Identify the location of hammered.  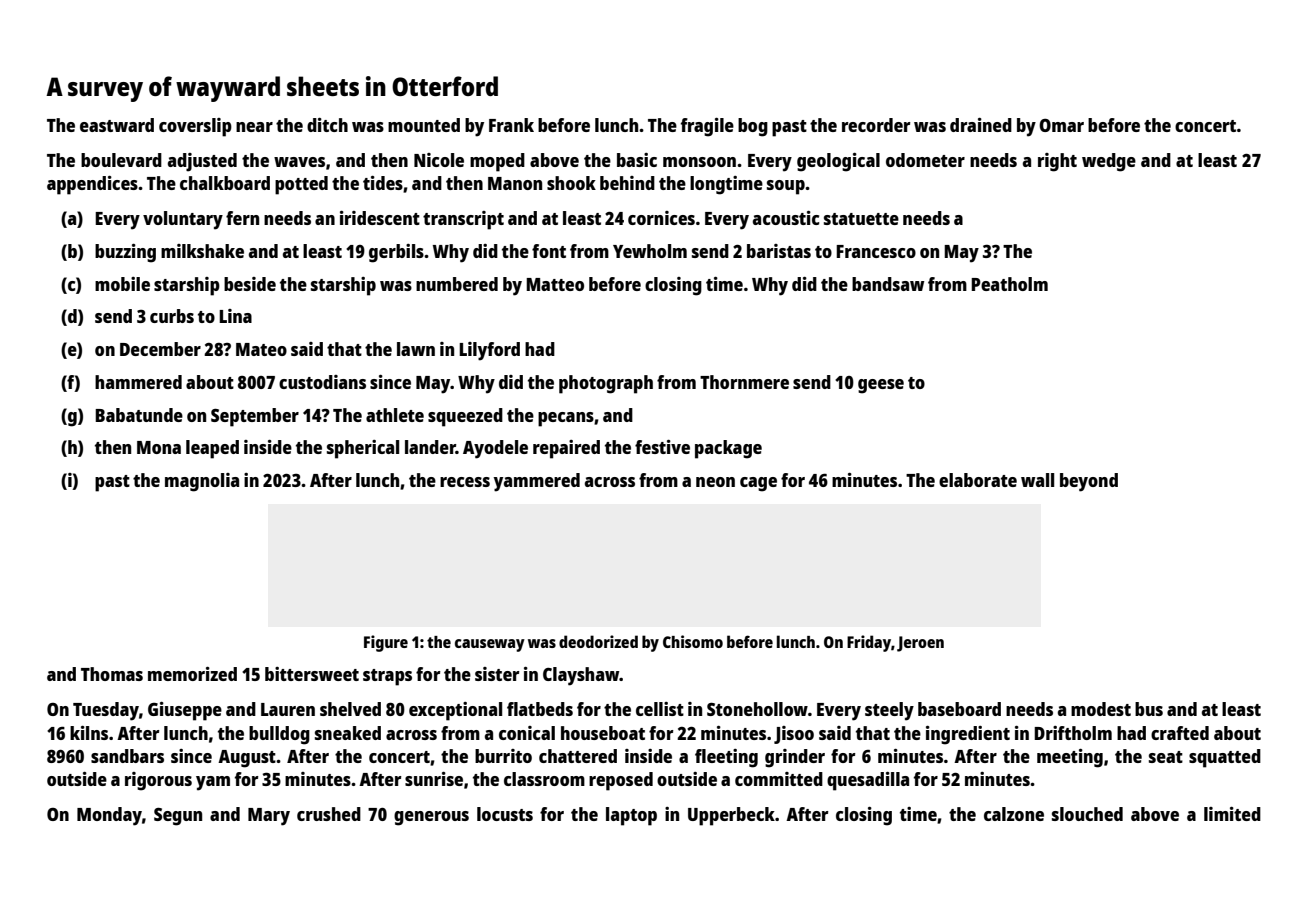
(138, 382).
